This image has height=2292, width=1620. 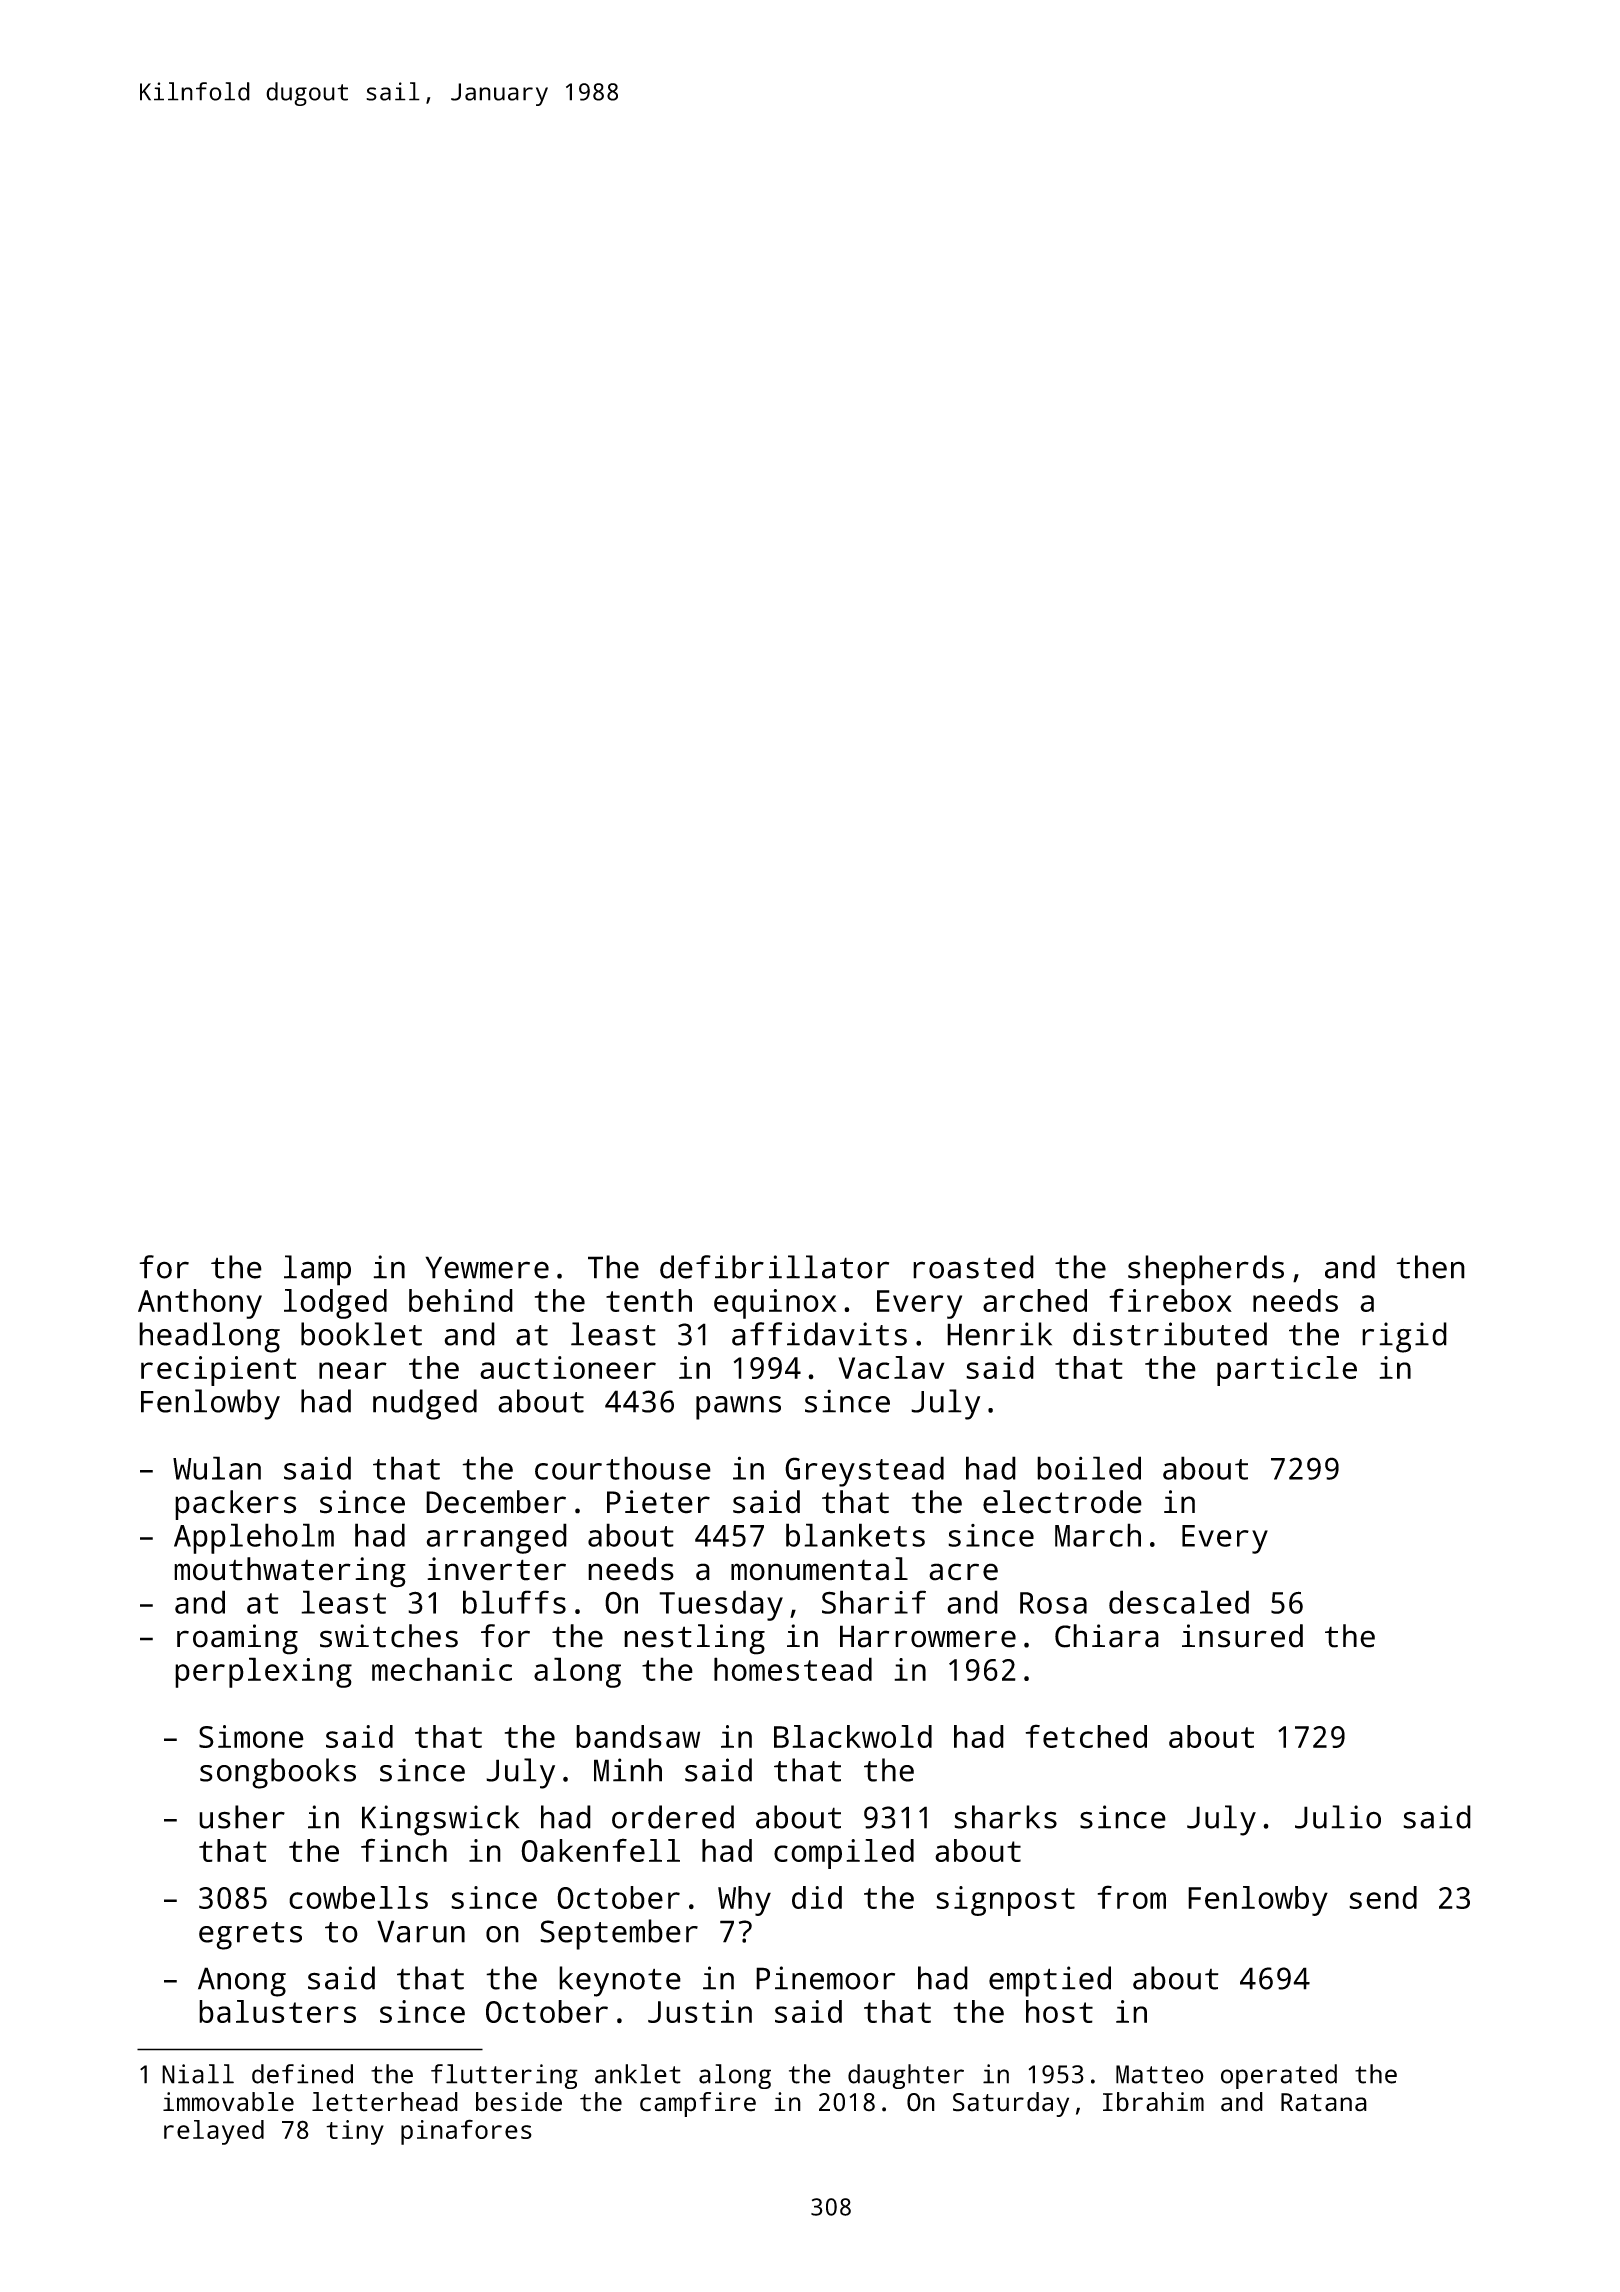 I want to click on courthouse, so click(x=623, y=1468).
